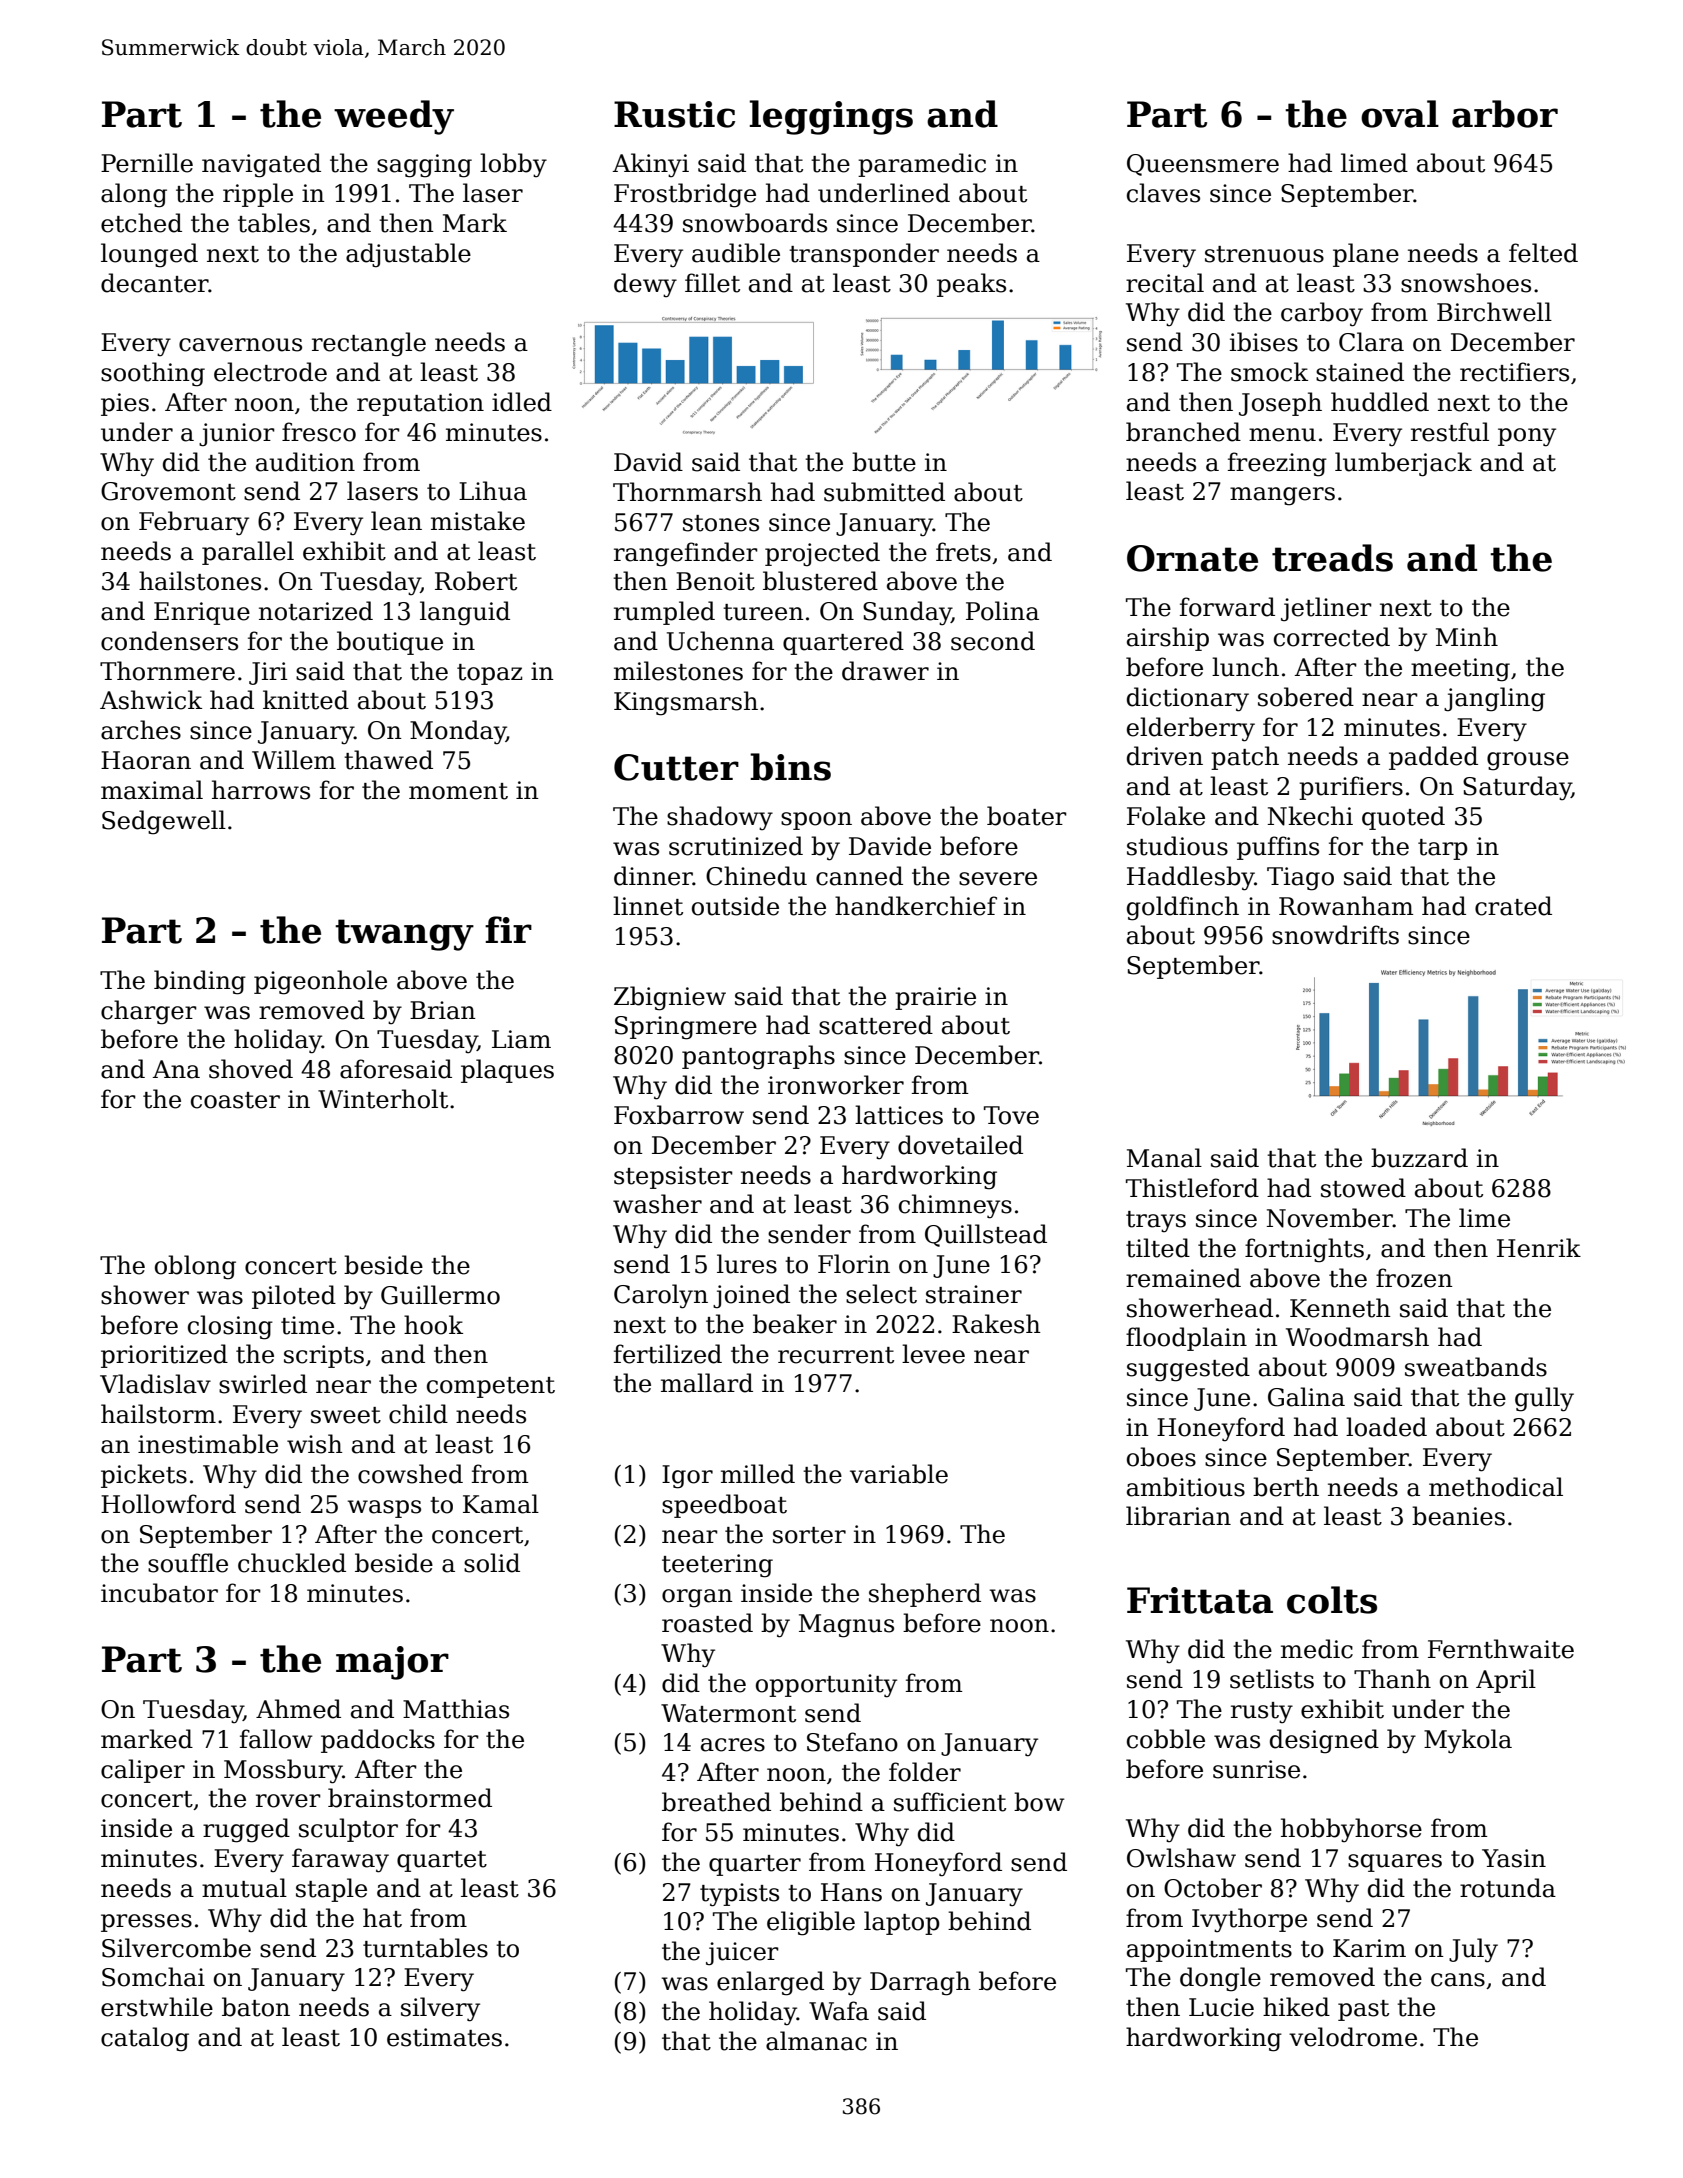 The width and height of the screenshot is (1683, 2178). I want to click on organ, so click(697, 1598).
